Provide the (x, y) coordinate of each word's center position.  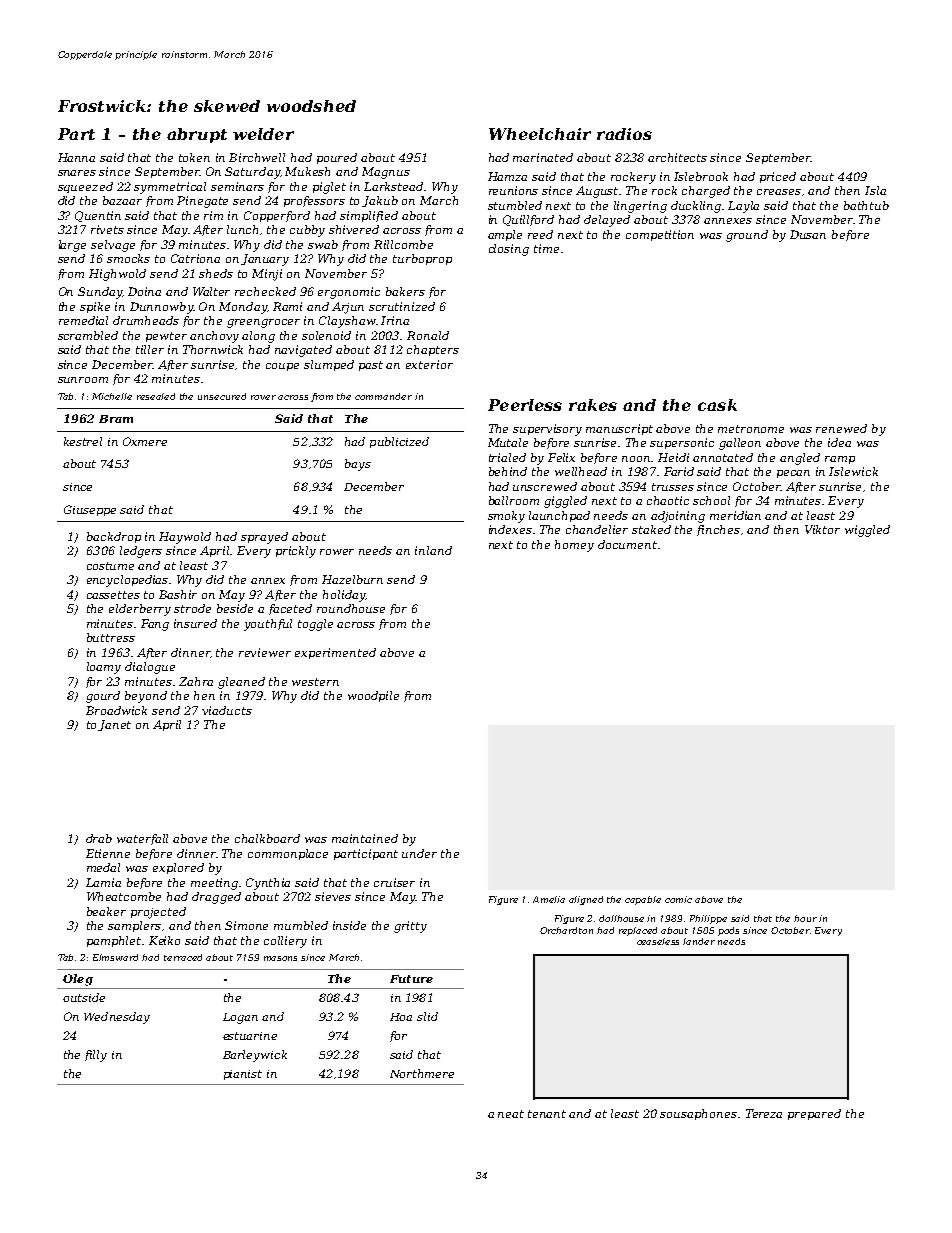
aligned (586, 900)
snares (77, 173)
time (546, 248)
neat (511, 1114)
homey (574, 546)
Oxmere (145, 441)
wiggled (867, 531)
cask (717, 405)
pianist (243, 1075)
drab (99, 838)
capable (643, 900)
